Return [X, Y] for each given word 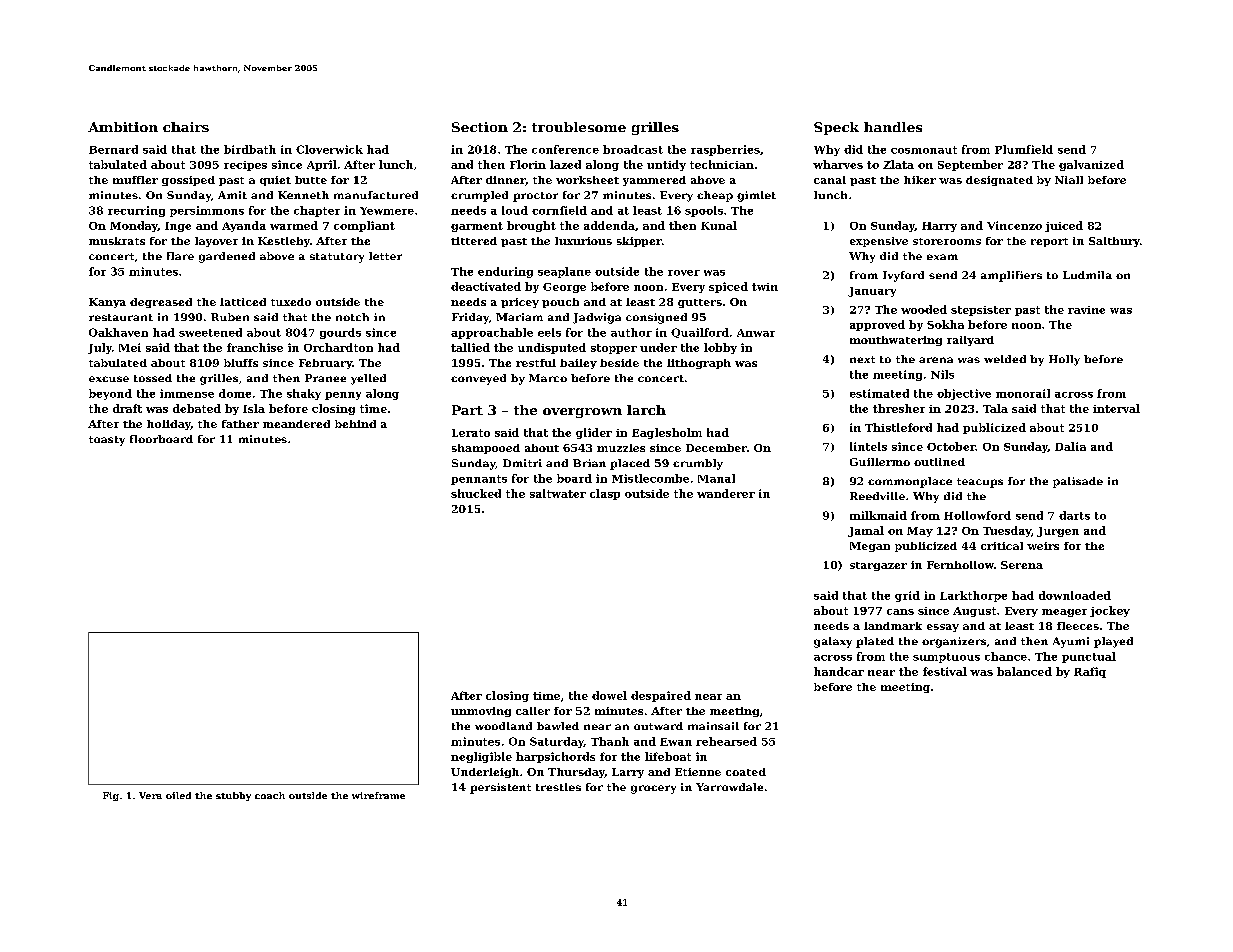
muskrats [117, 241]
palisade [1078, 482]
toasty [107, 441]
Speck [836, 128]
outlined [939, 462]
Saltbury [1114, 242]
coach [270, 795]
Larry [628, 773]
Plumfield [1024, 149]
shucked [476, 493]
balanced [1024, 671]
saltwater [558, 493]
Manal [716, 478]
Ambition [123, 127]
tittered [474, 241]
